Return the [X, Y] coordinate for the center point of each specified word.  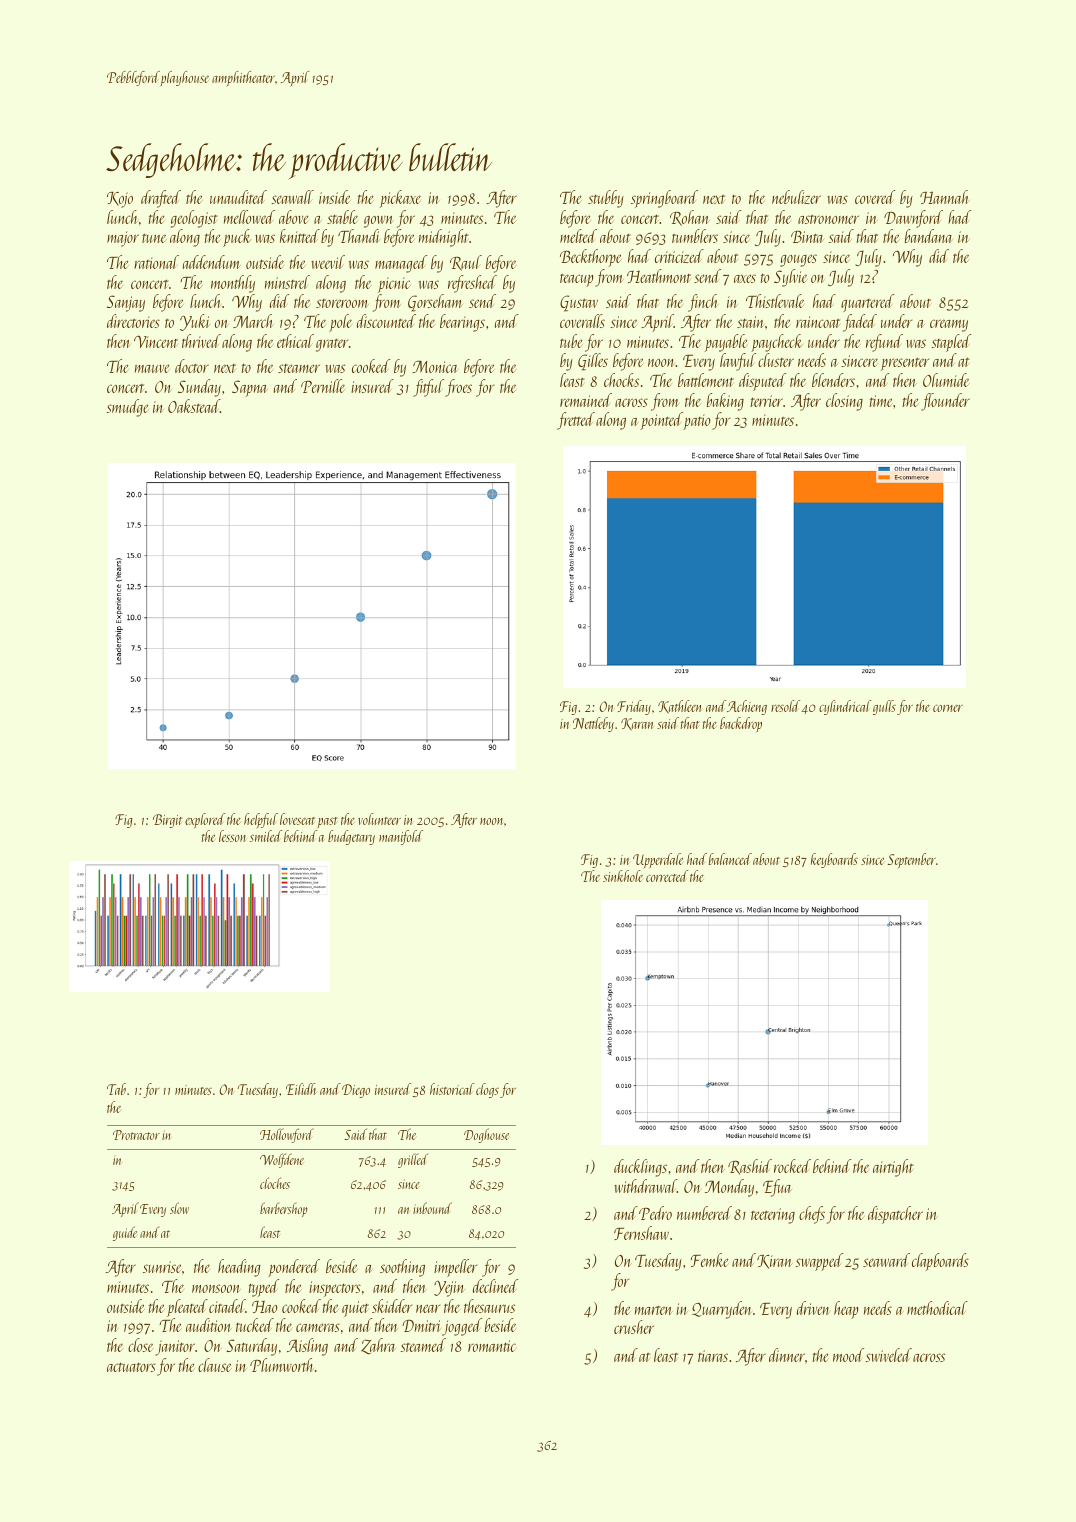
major [123, 239]
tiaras [713, 1356]
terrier [767, 401]
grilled [413, 1160]
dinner [787, 1355]
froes [458, 388]
